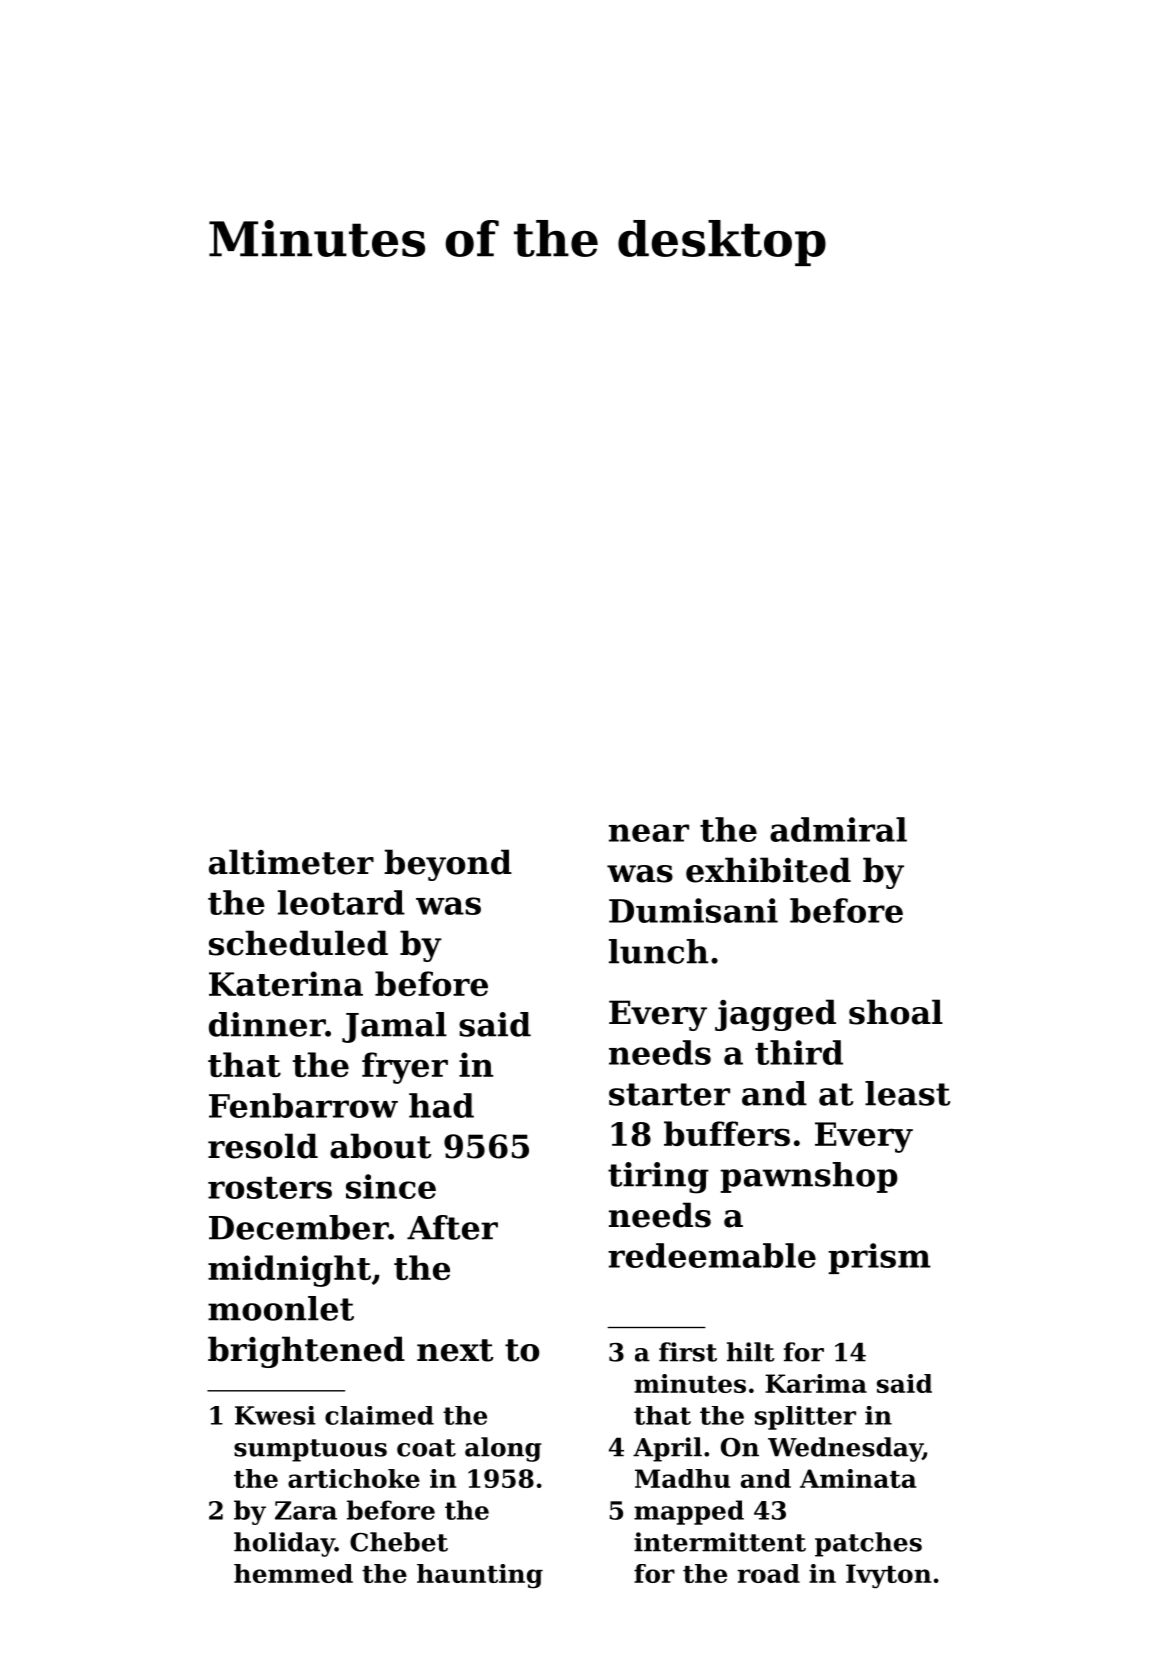 This screenshot has width=1165, height=1654. I want to click on hemmed, so click(293, 1573).
